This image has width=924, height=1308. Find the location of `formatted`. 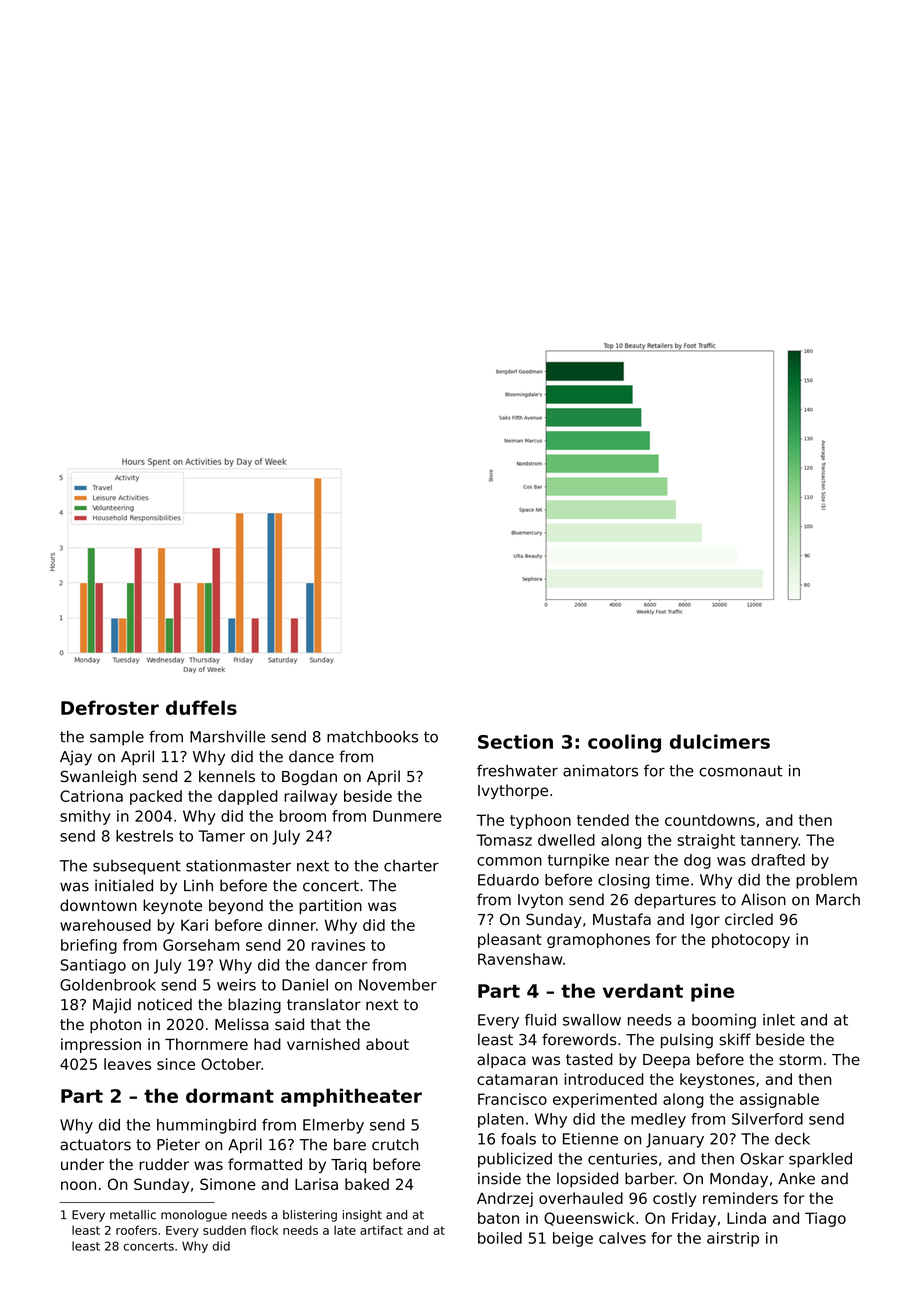

formatted is located at coordinates (265, 1164).
